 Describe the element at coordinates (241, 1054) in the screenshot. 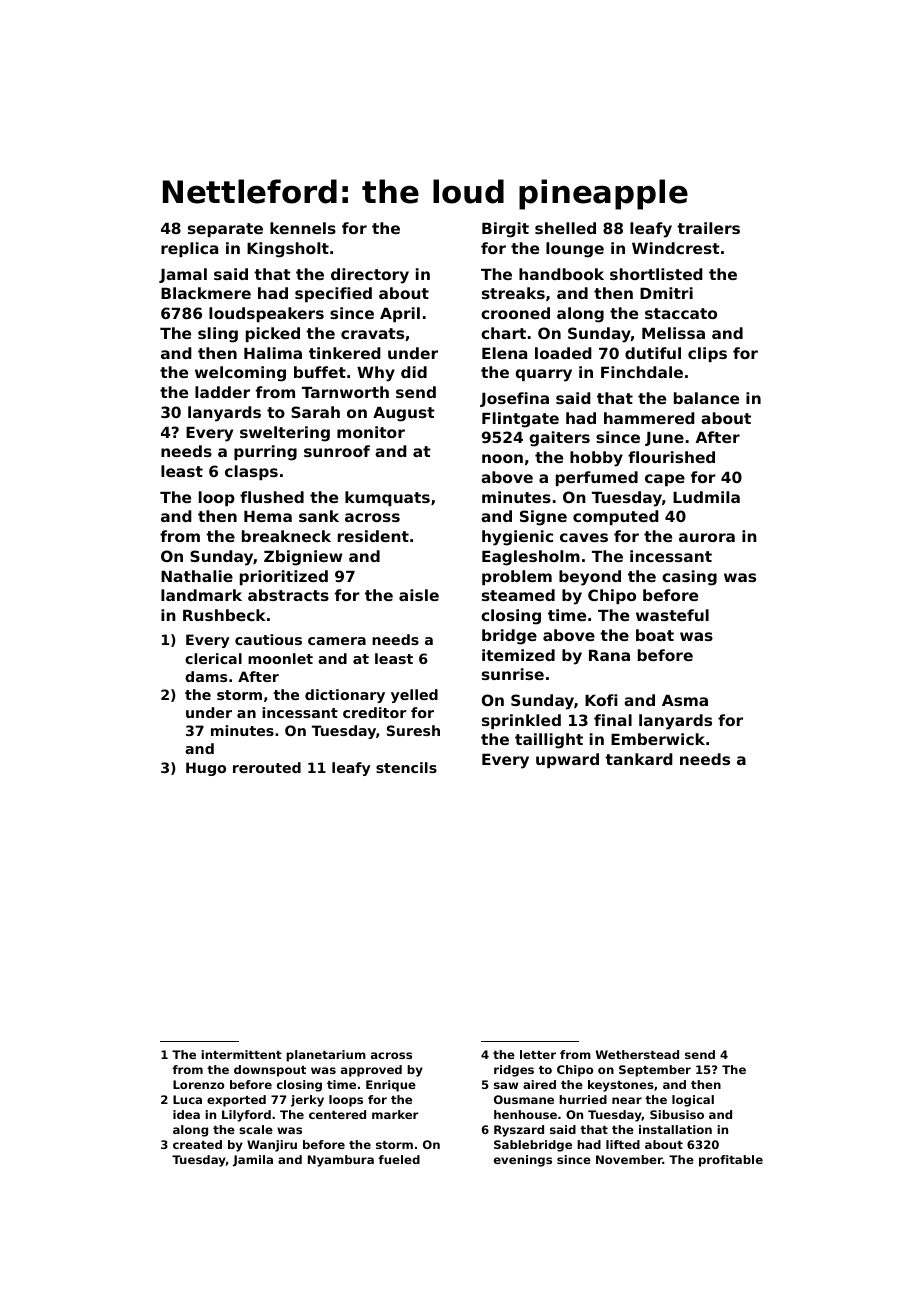

I see `intermittent` at that location.
